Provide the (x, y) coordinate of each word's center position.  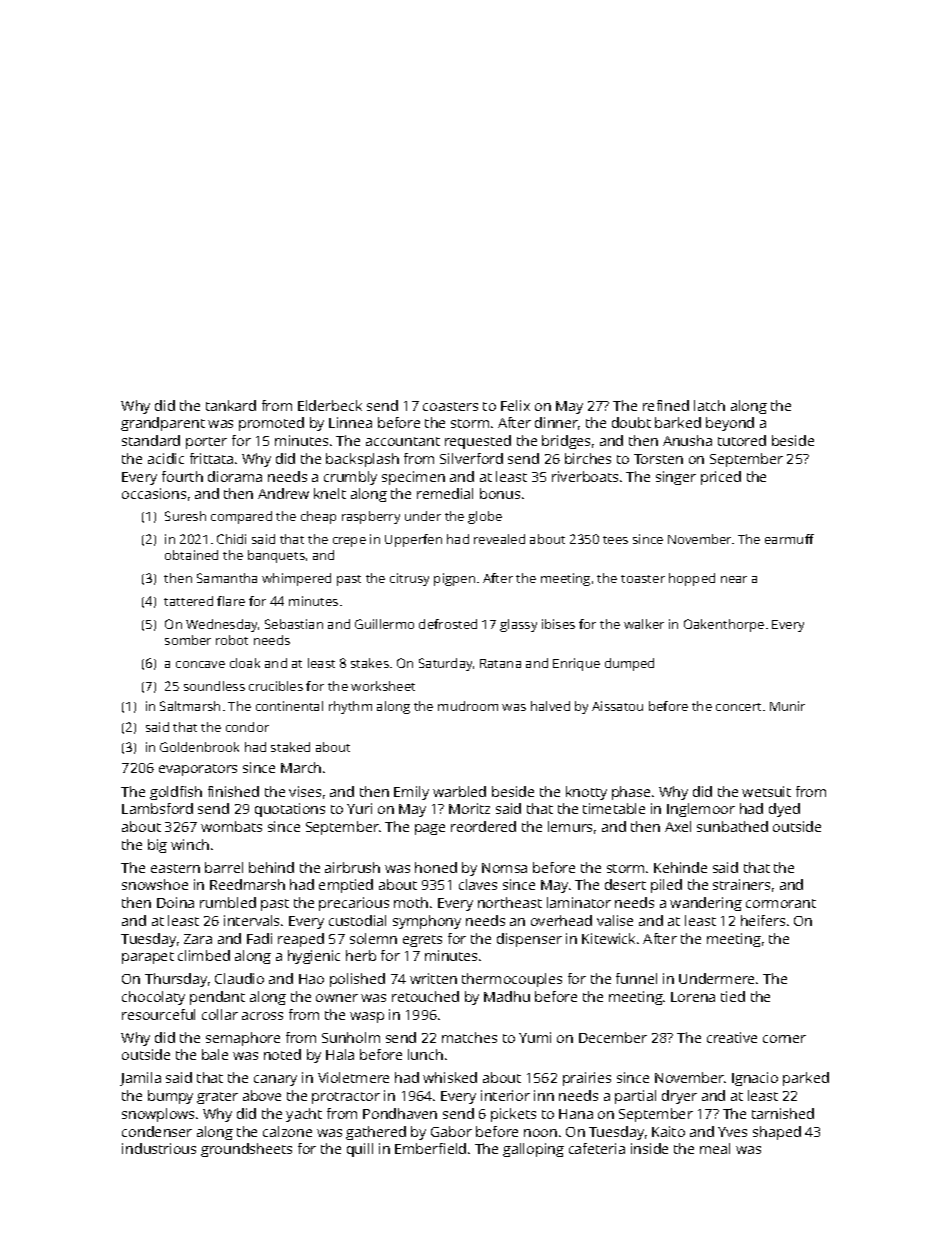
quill (360, 1150)
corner (784, 1039)
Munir (787, 706)
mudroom (468, 706)
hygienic (314, 957)
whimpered (296, 579)
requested (478, 442)
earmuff (789, 539)
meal (715, 1148)
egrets (422, 941)
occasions (154, 493)
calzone (287, 1131)
